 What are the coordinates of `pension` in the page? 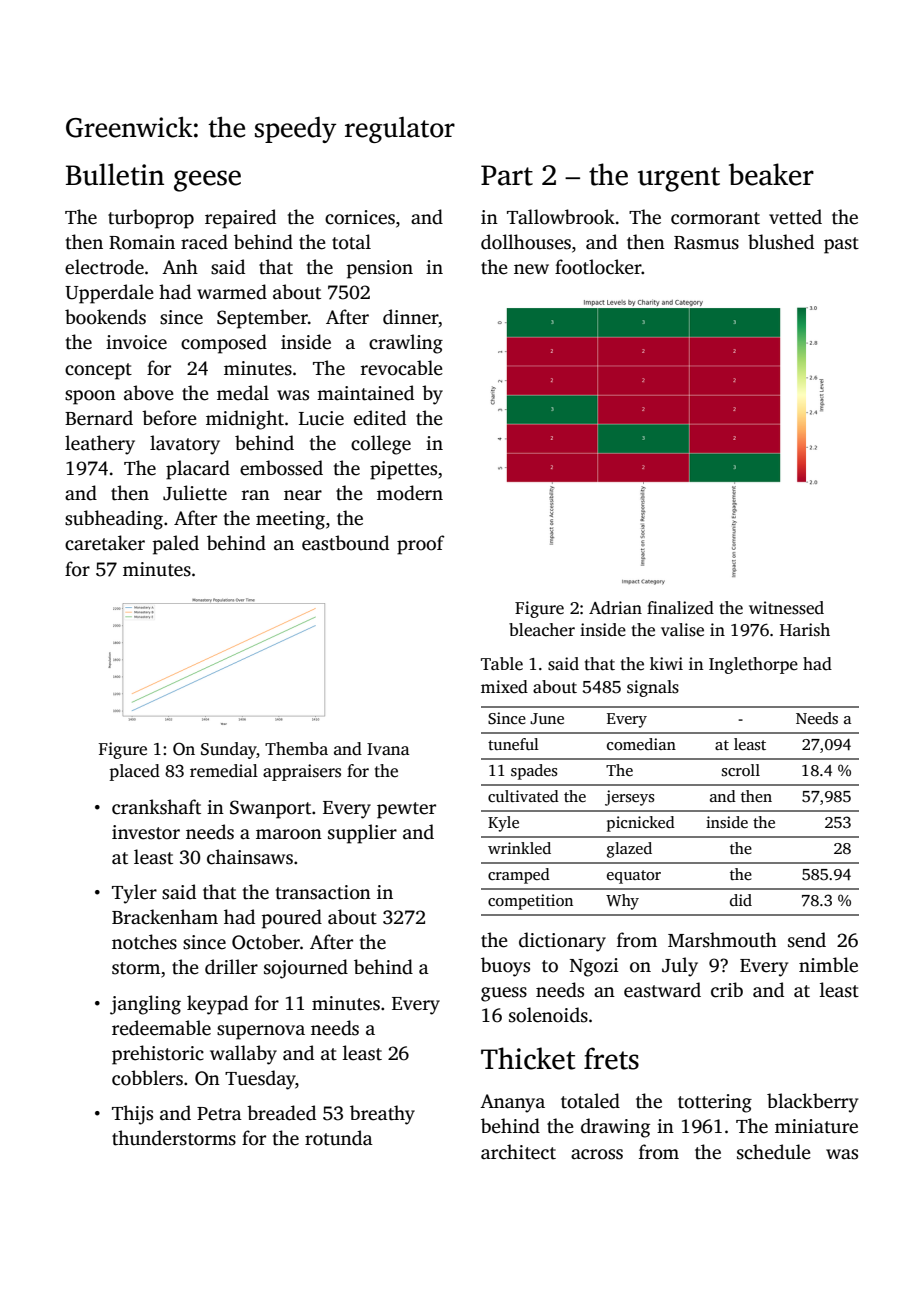 It's located at (380, 269).
